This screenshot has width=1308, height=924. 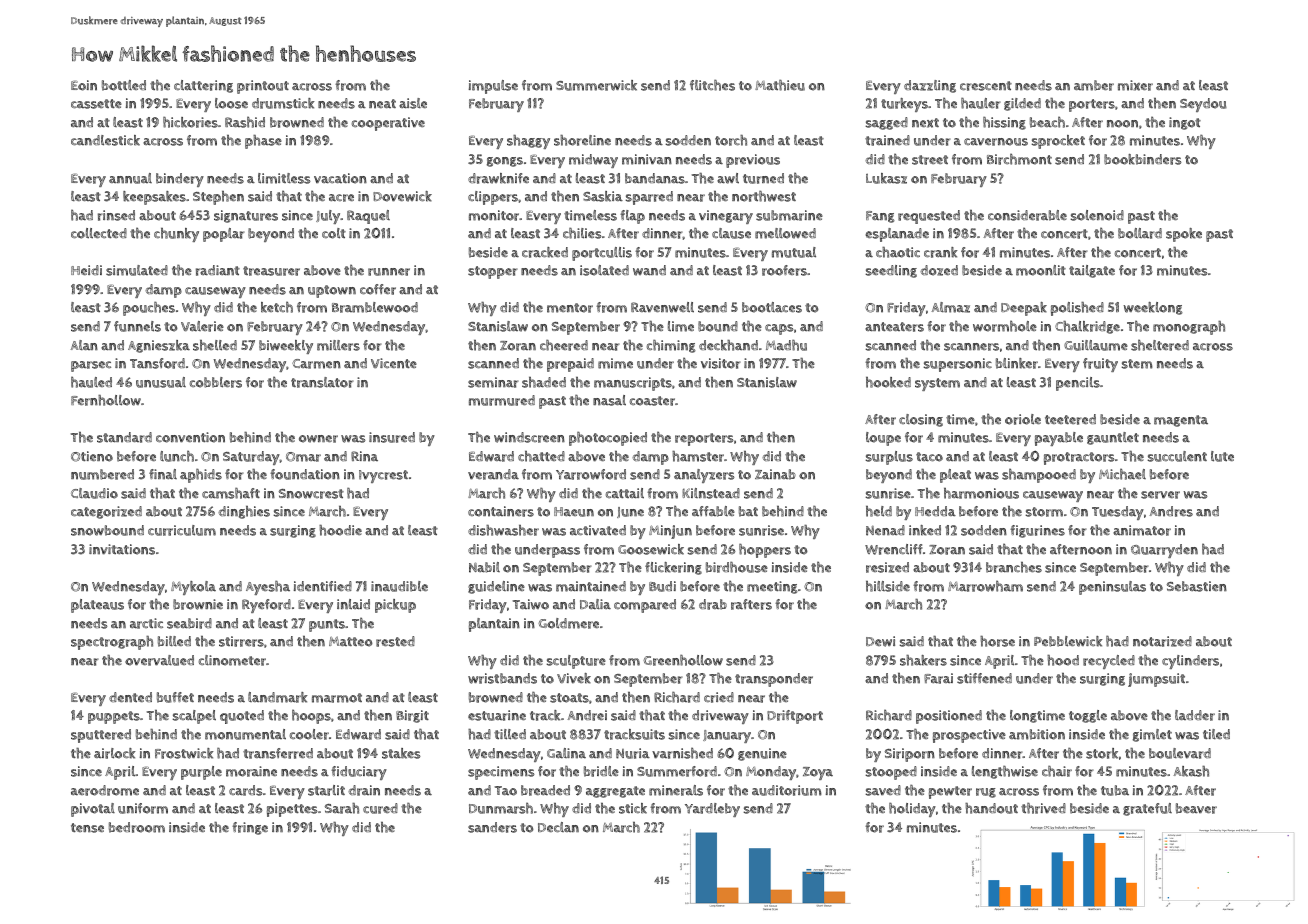 What do you see at coordinates (1027, 215) in the screenshot?
I see `considerable` at bounding box center [1027, 215].
